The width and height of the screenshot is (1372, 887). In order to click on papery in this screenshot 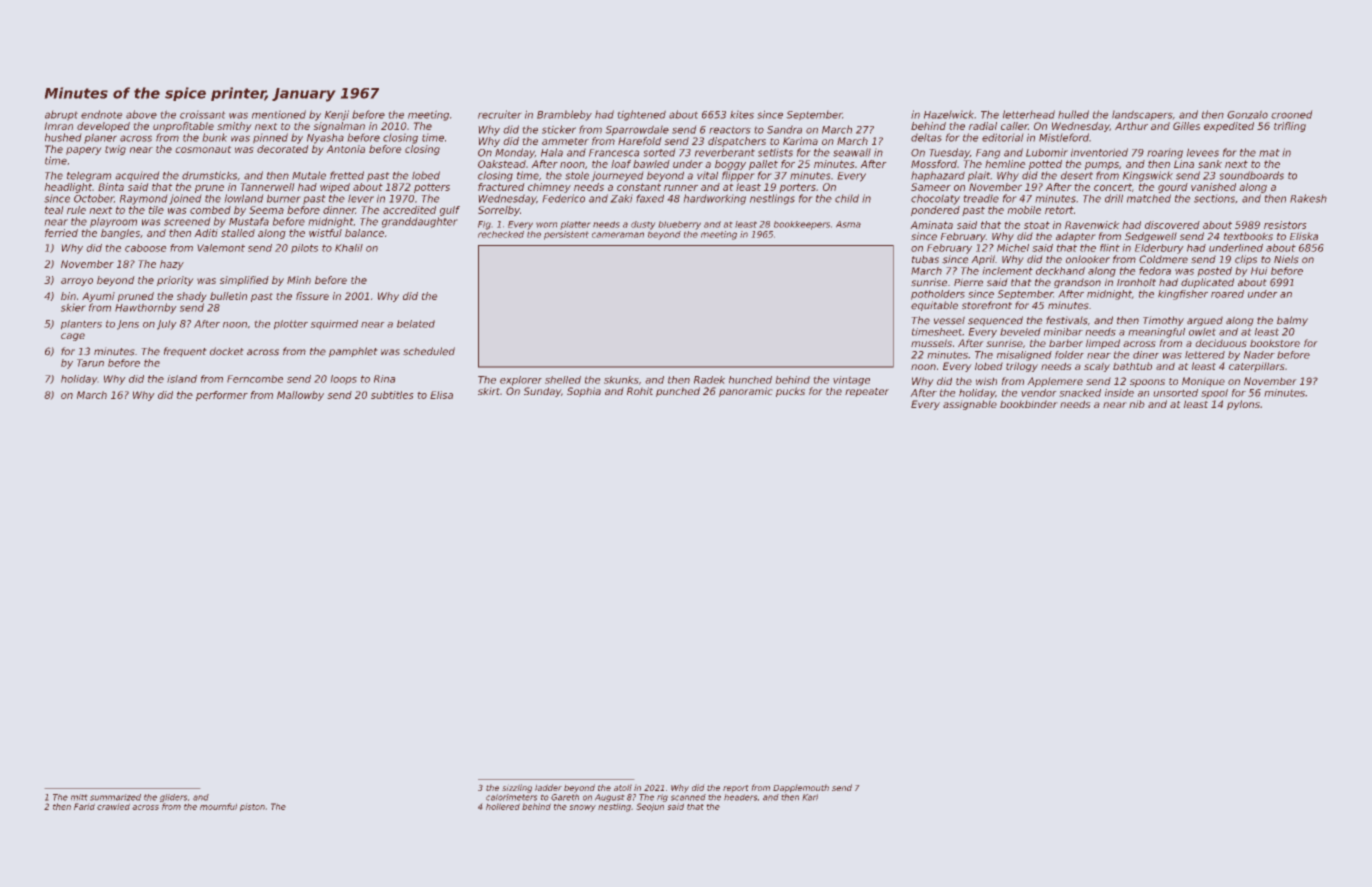, I will do `click(83, 151)`.
